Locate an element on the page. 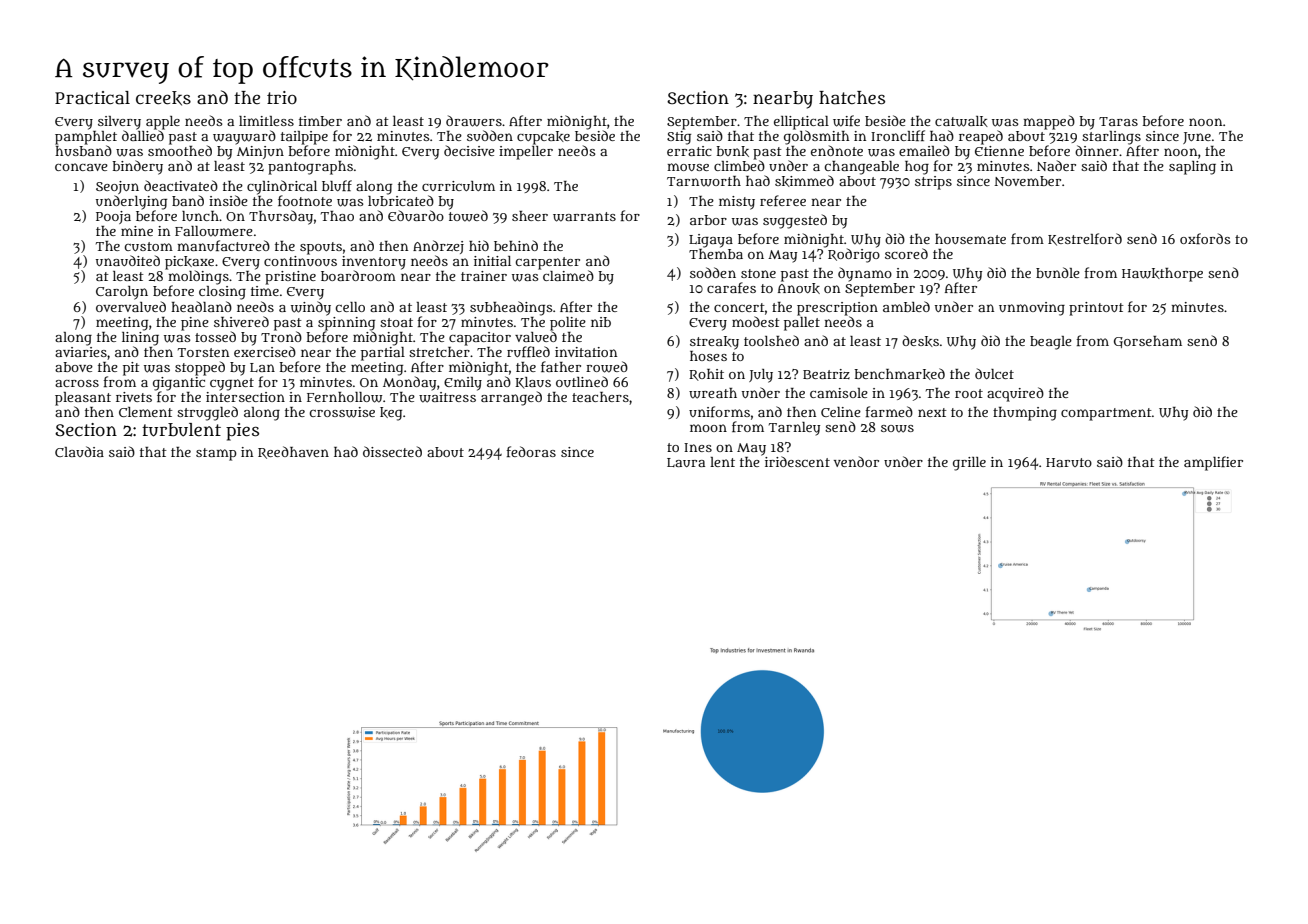 The height and width of the document is (924, 1308). bindery is located at coordinates (137, 167).
